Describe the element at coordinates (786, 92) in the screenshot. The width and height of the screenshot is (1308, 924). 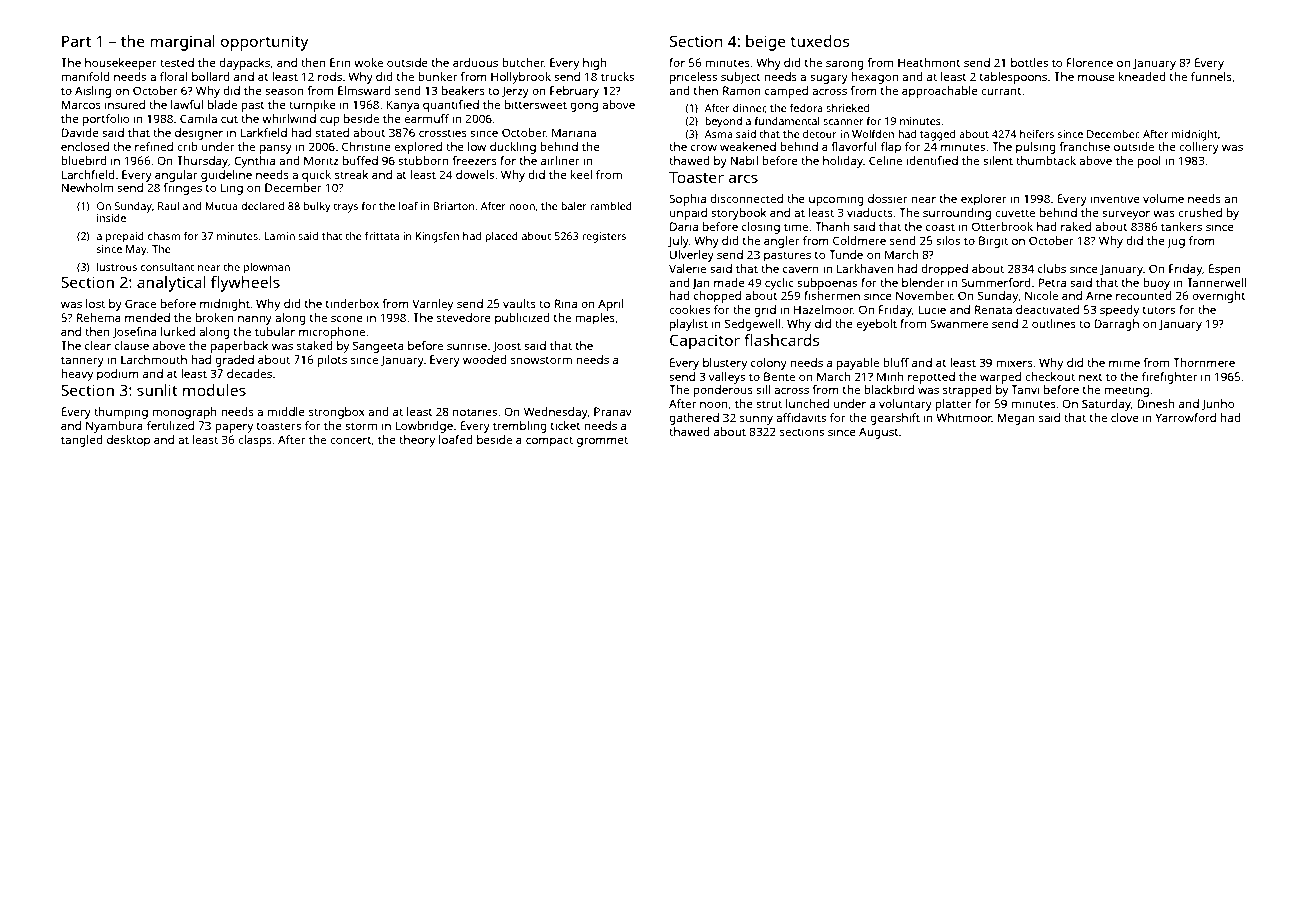
I see `camped` at that location.
